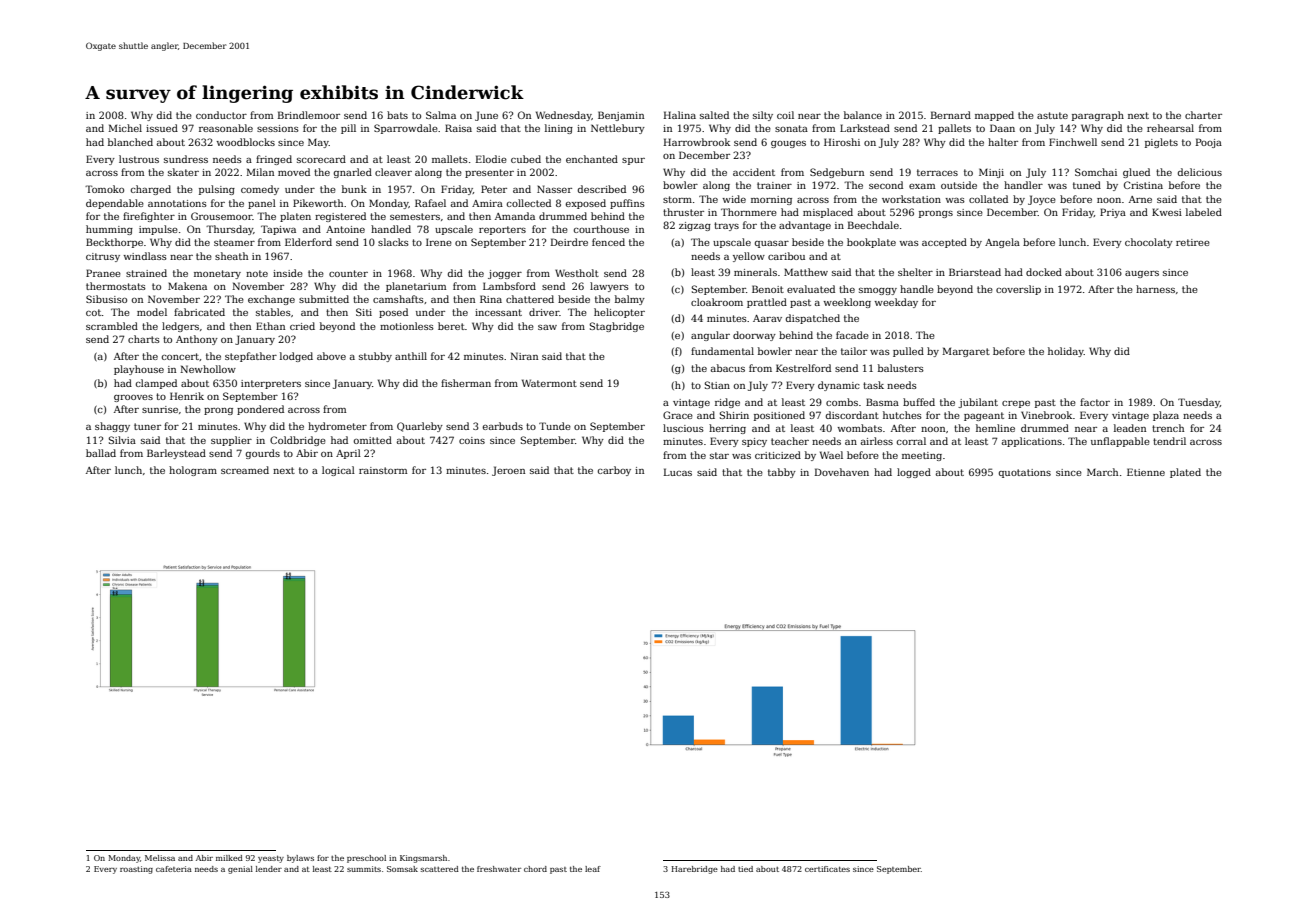  What do you see at coordinates (338, 471) in the screenshot?
I see `logical` at bounding box center [338, 471].
